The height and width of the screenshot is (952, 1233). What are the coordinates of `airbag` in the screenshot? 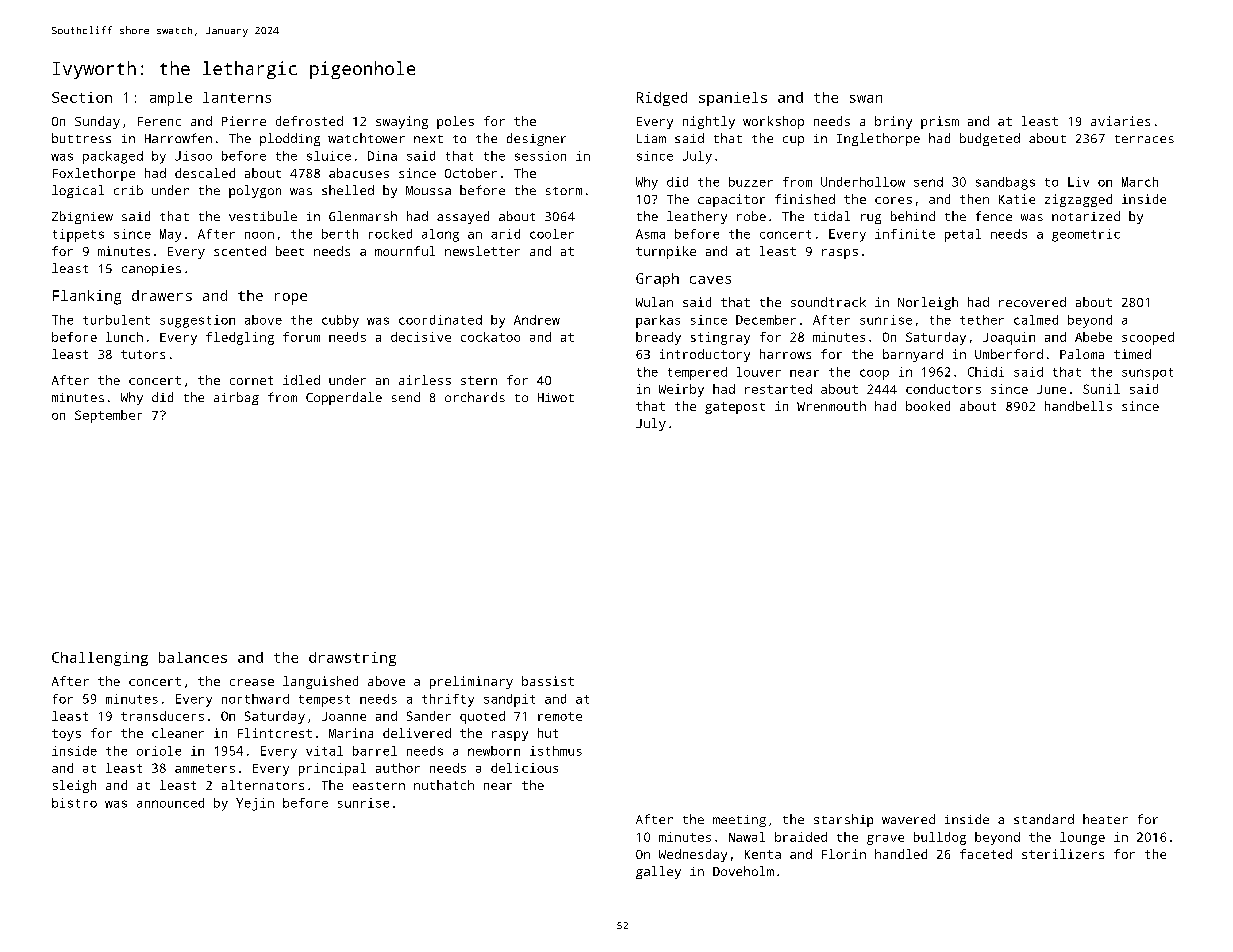 It's located at (236, 398).
